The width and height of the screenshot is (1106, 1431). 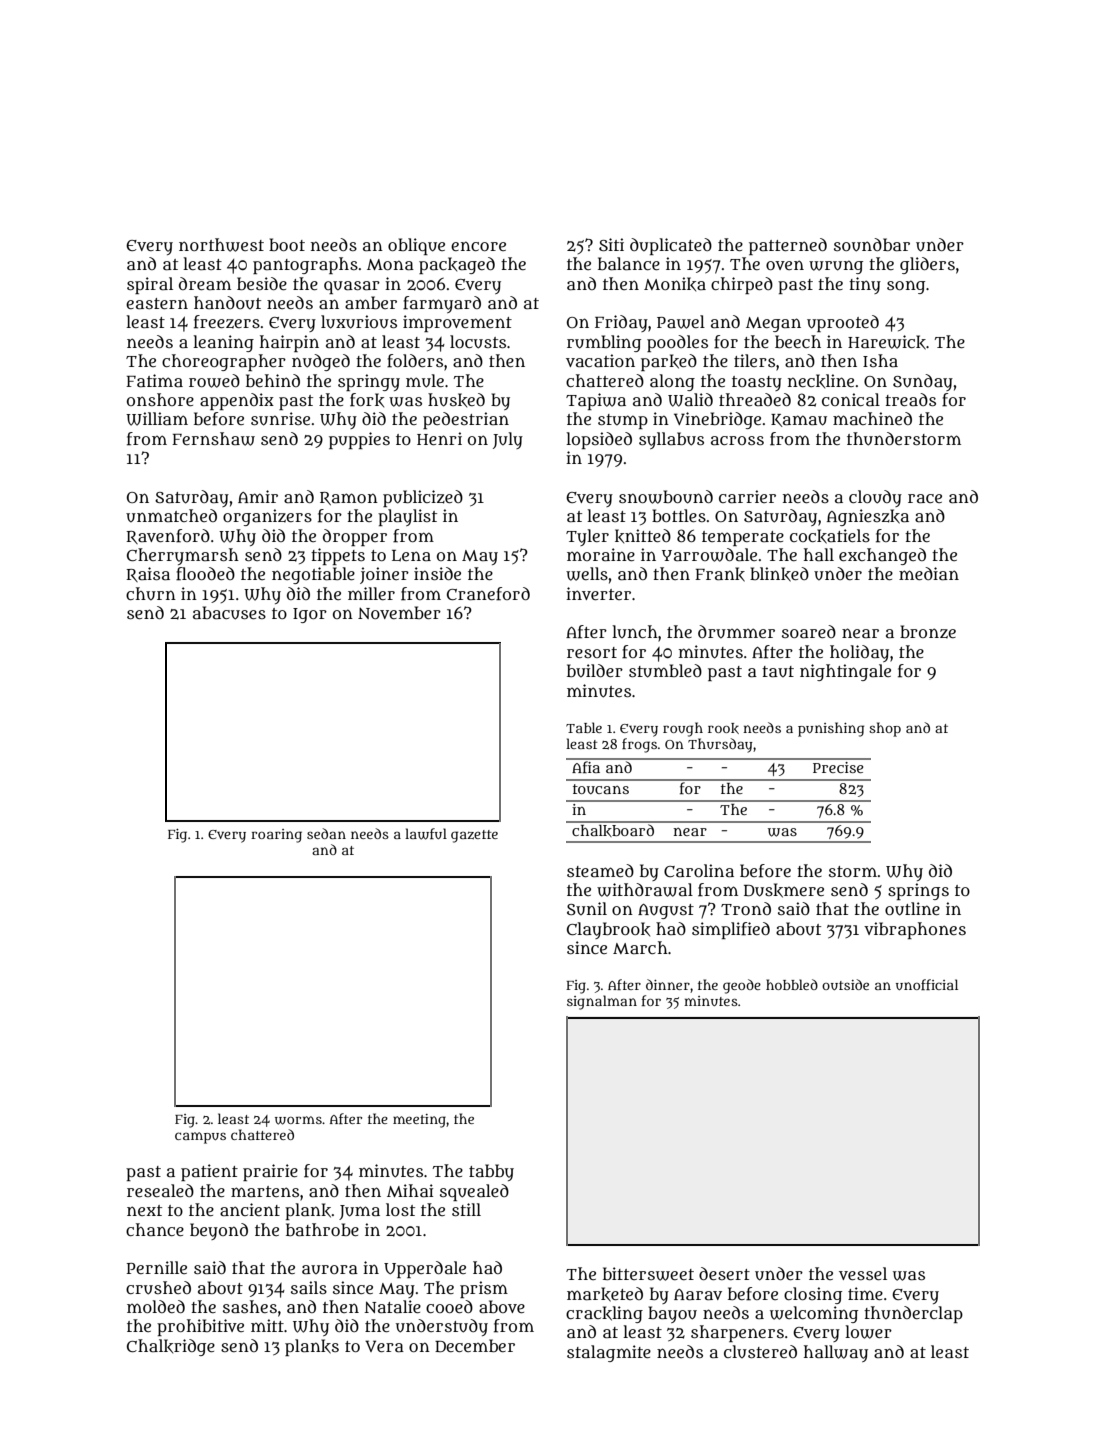 What do you see at coordinates (868, 1332) in the screenshot?
I see `lower` at bounding box center [868, 1332].
